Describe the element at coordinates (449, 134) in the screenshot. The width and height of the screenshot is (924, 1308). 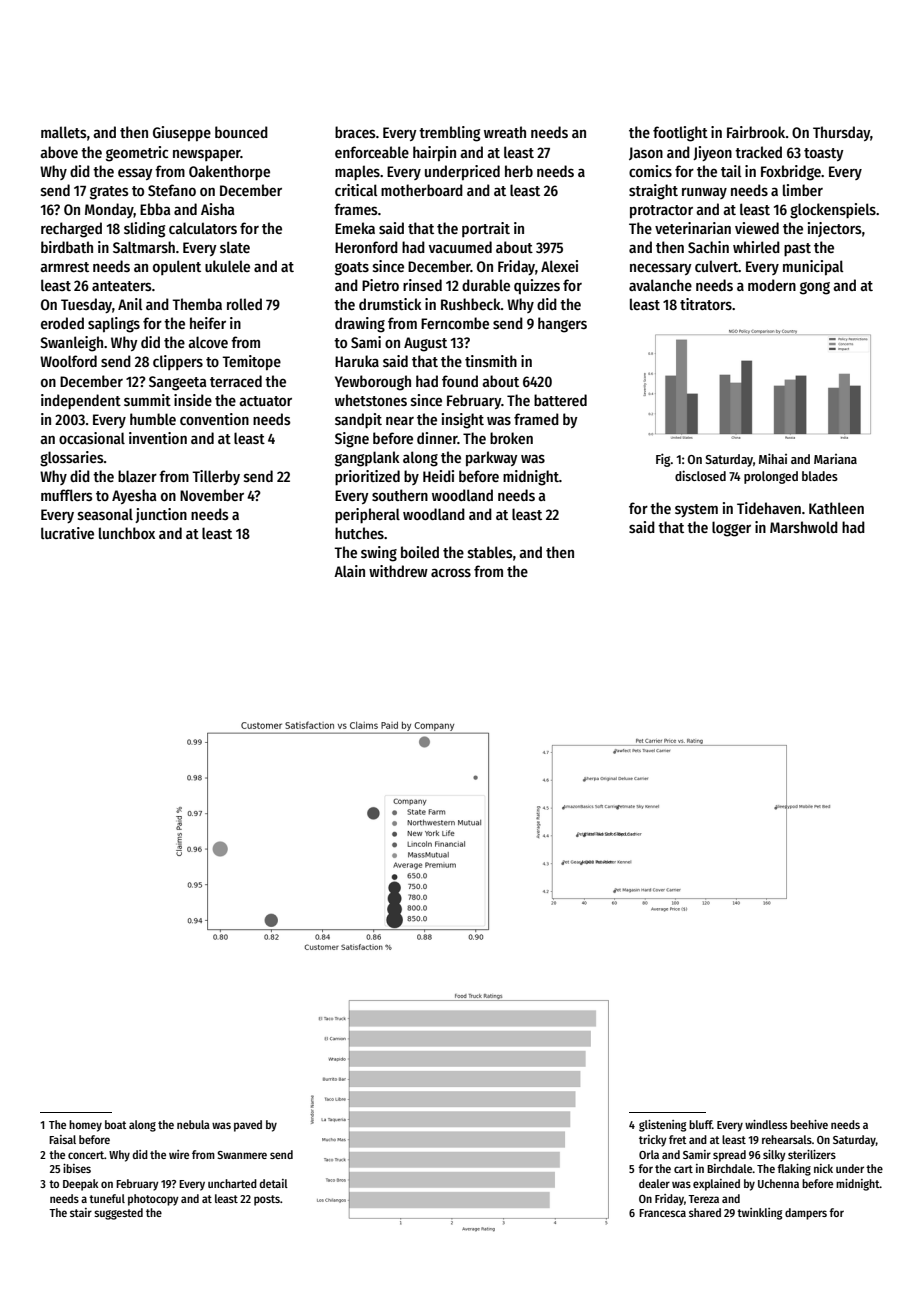
I see `trembling` at that location.
